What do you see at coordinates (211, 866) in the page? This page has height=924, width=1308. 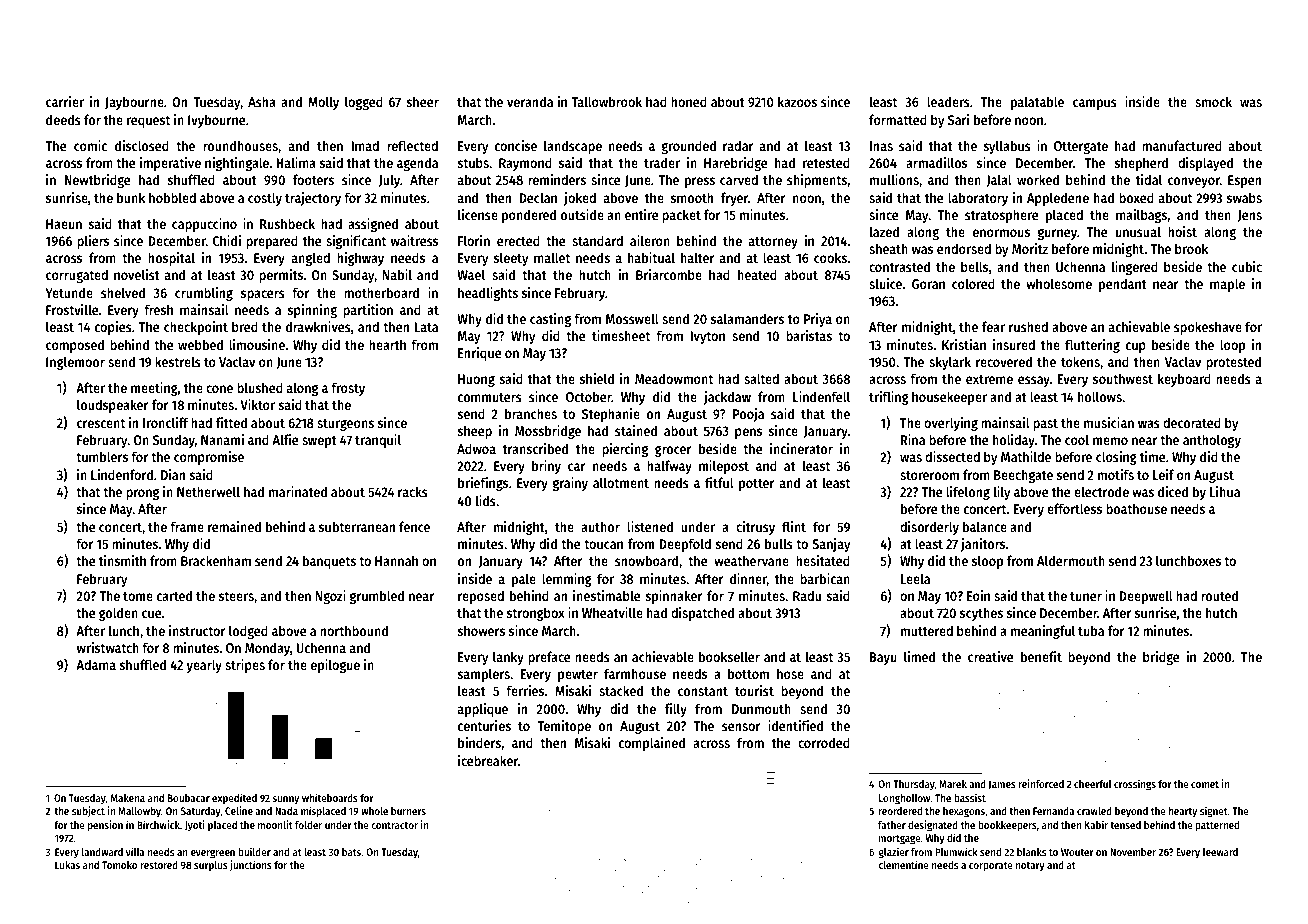 I see `surplus` at bounding box center [211, 866].
